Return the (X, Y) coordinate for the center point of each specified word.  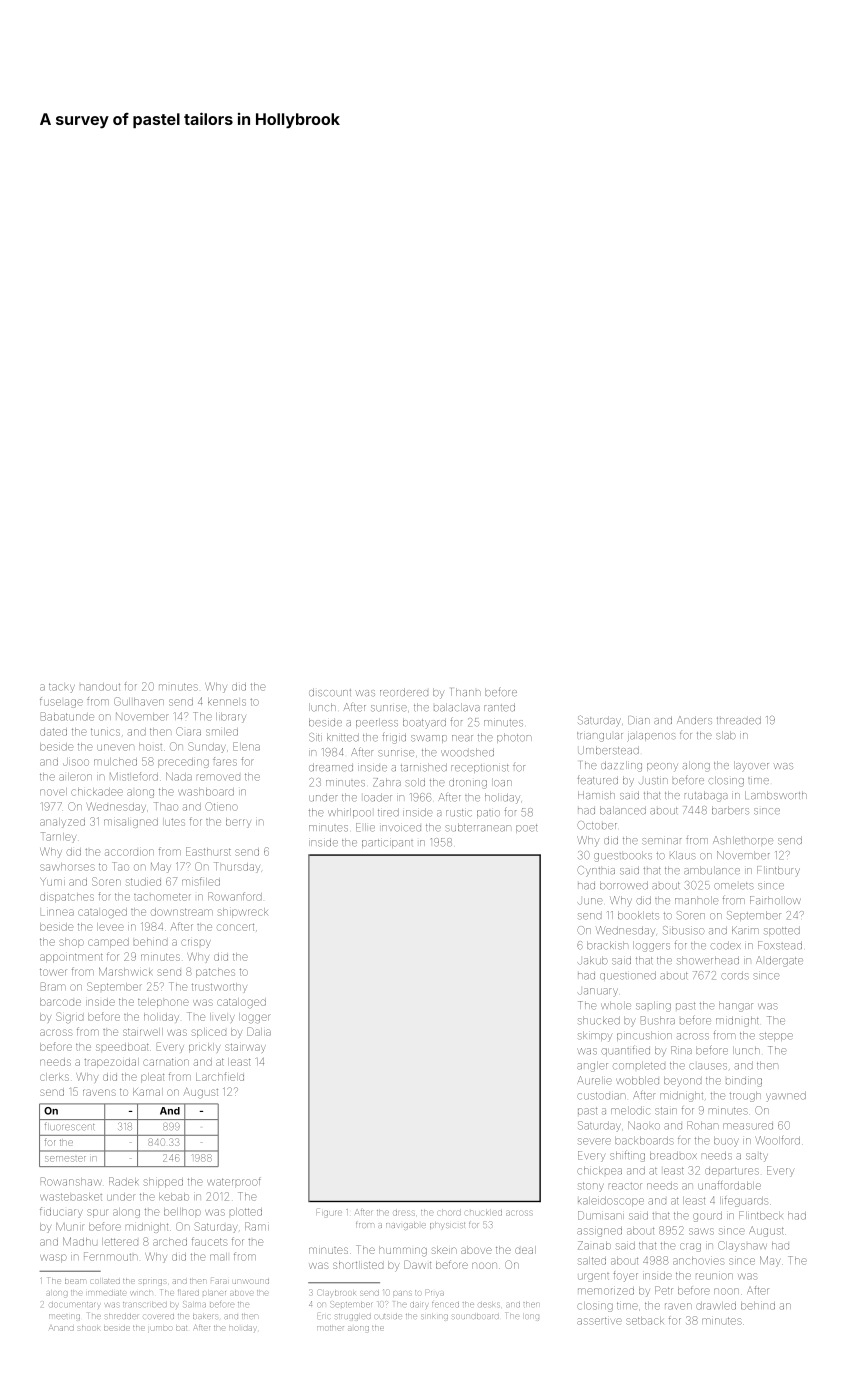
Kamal (146, 1092)
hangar (736, 1007)
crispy (196, 943)
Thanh (466, 692)
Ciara (188, 731)
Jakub (593, 960)
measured (748, 1126)
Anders (694, 720)
